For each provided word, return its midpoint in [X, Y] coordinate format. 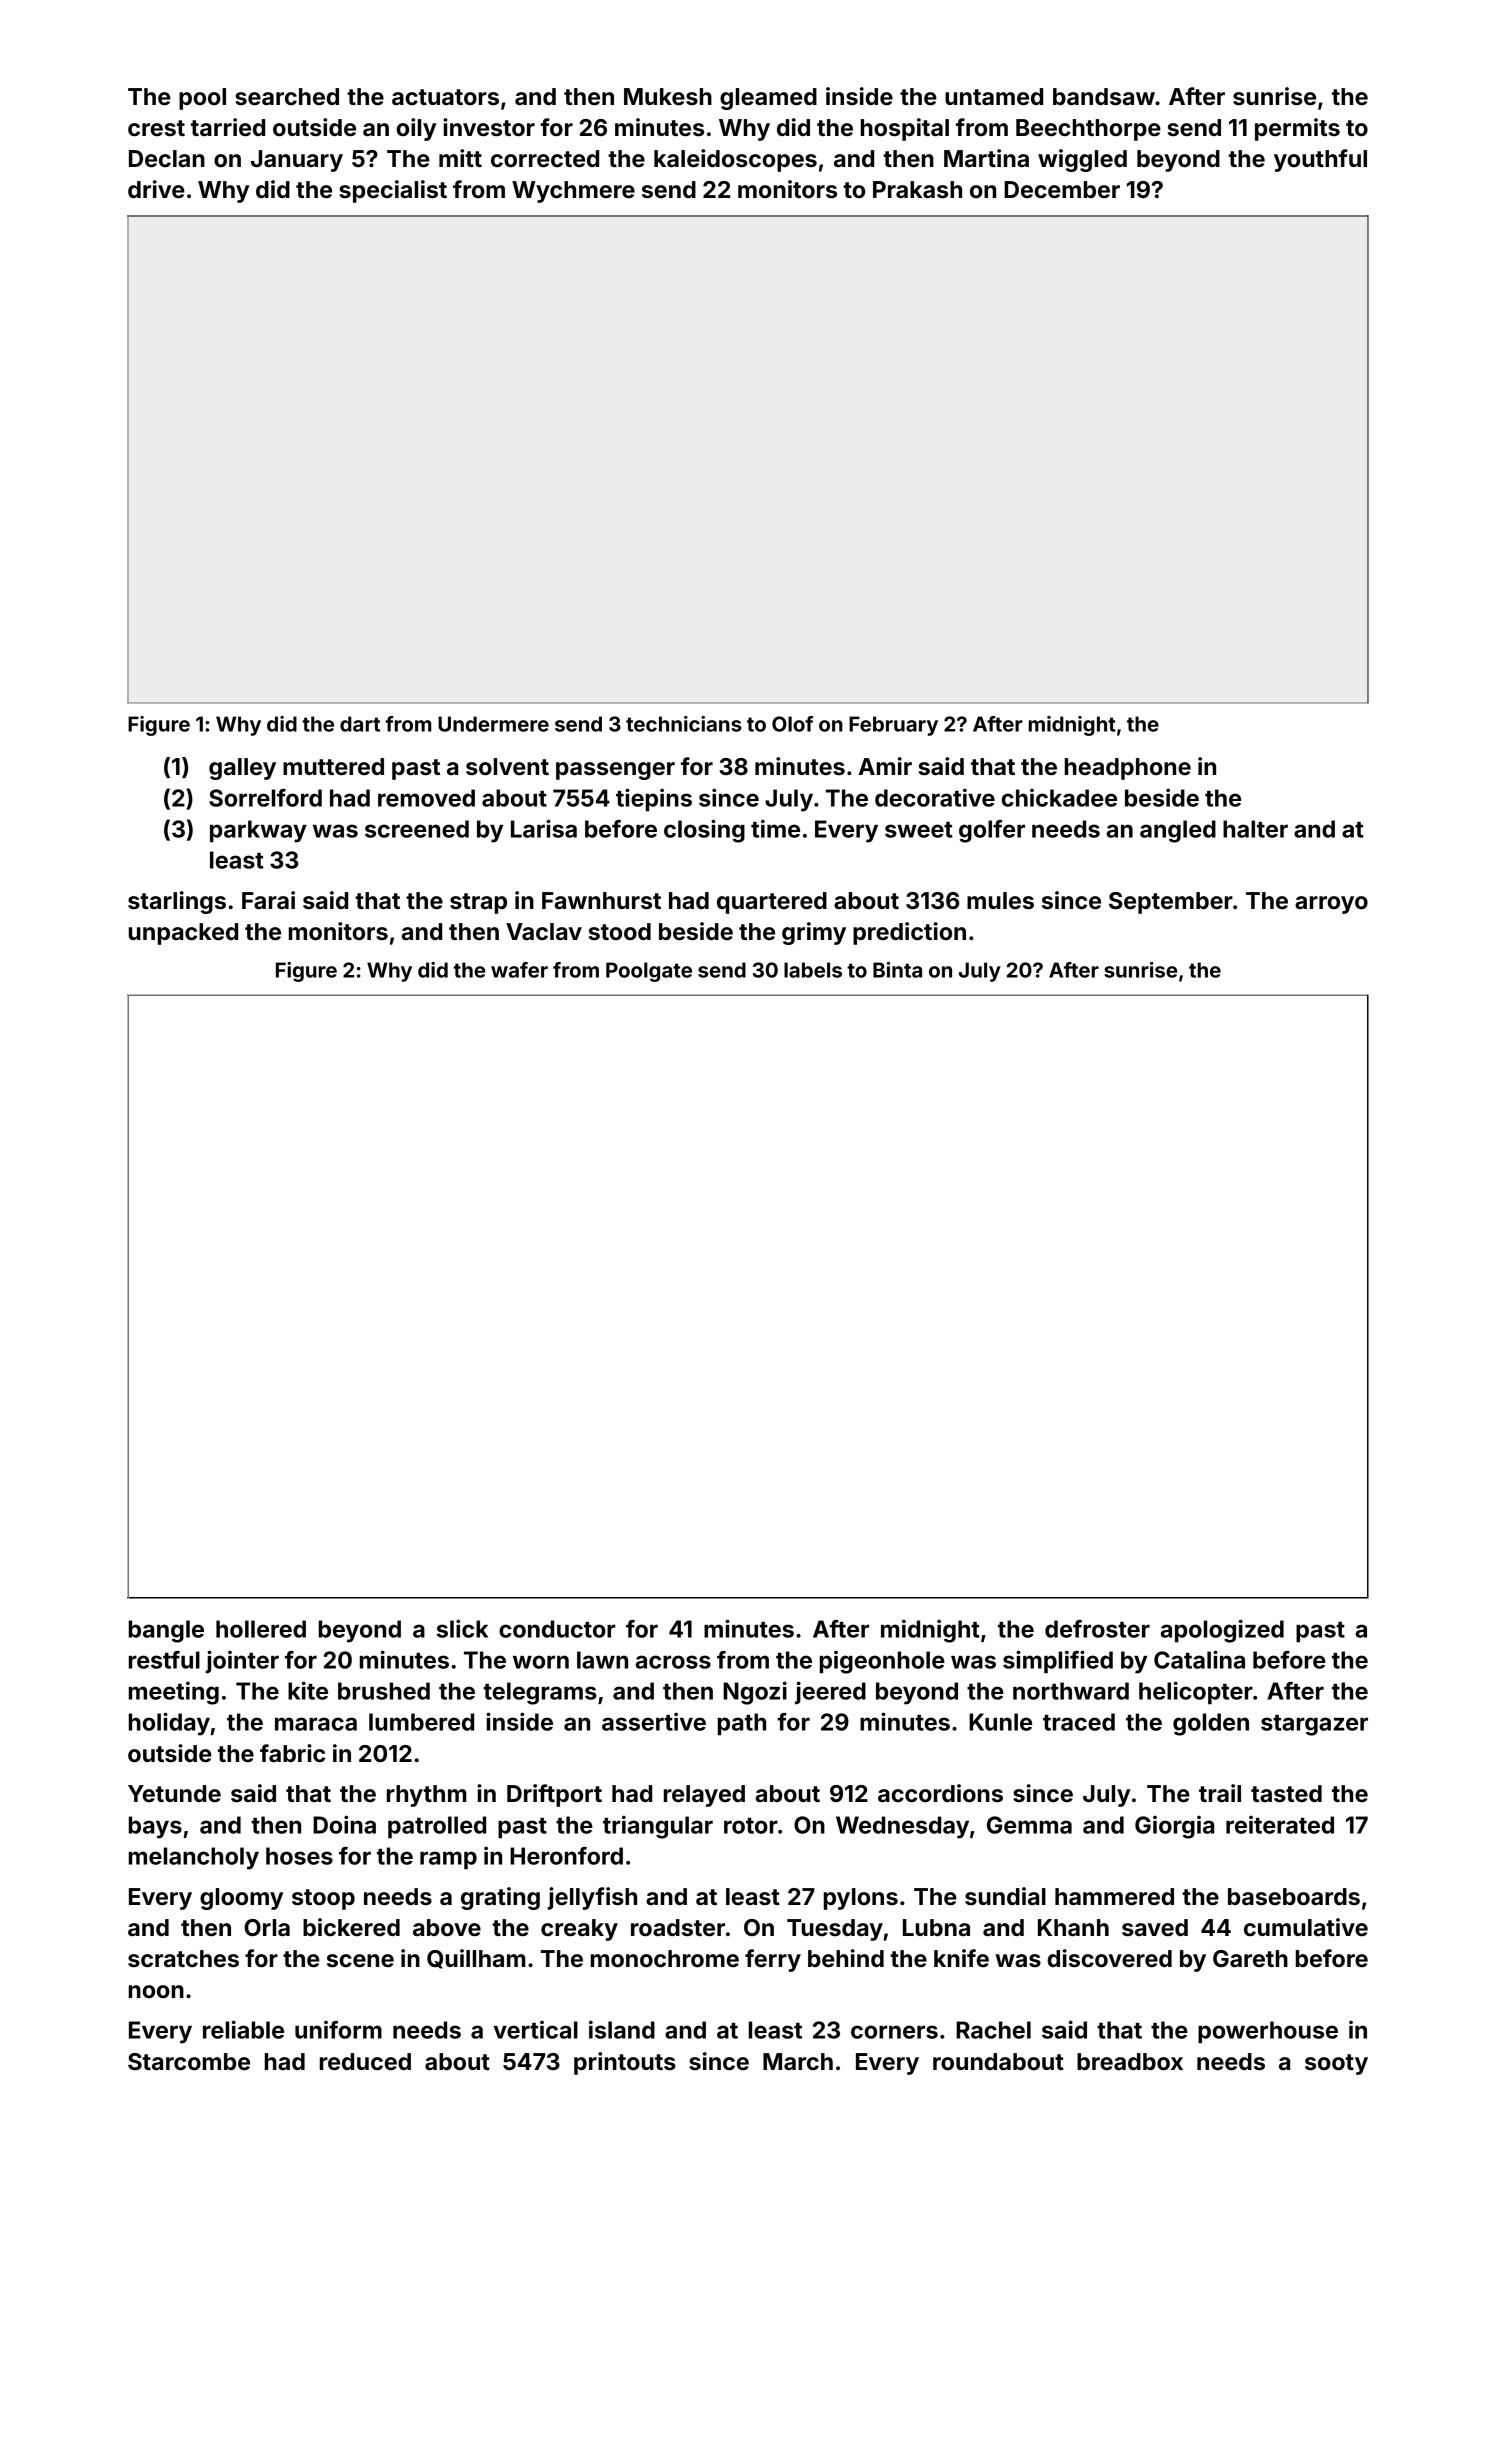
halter [1255, 829]
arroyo [1331, 905]
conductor [557, 1629]
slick [462, 1628]
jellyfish [592, 1898]
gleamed [768, 99]
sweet [919, 830]
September [1171, 903]
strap [478, 903]
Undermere [493, 724]
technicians [684, 724]
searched [287, 97]
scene [360, 1961]
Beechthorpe [1088, 130]
